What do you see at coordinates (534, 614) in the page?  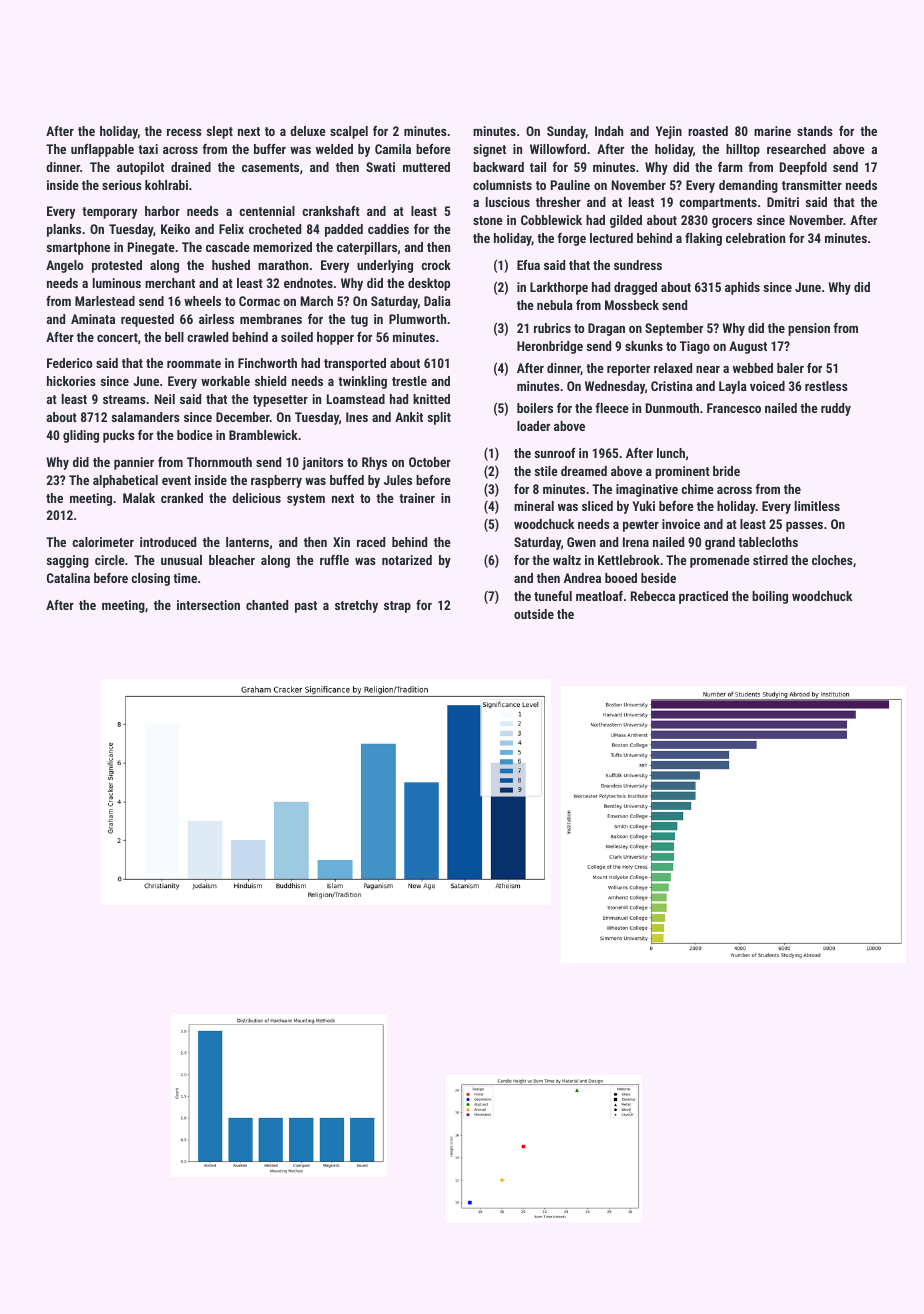 I see `outside` at bounding box center [534, 614].
